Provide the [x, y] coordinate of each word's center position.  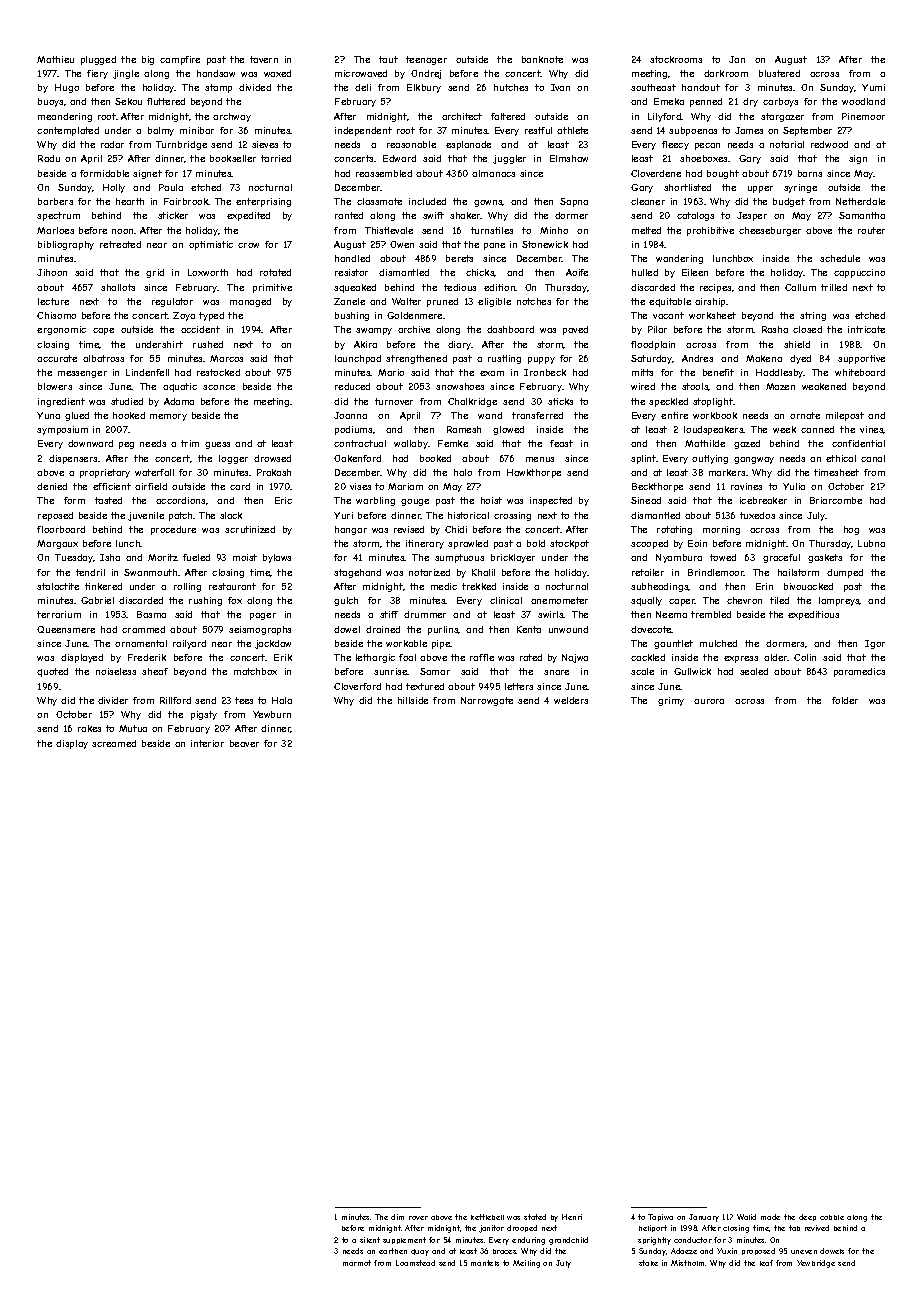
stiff [389, 614]
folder [845, 700]
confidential [858, 443]
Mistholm [688, 1263]
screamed [114, 743]
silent [370, 1240]
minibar [197, 130]
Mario [391, 372]
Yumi [873, 87]
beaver [244, 743]
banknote [542, 59]
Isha [110, 557]
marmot [357, 1263]
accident [200, 329]
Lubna [871, 543]
